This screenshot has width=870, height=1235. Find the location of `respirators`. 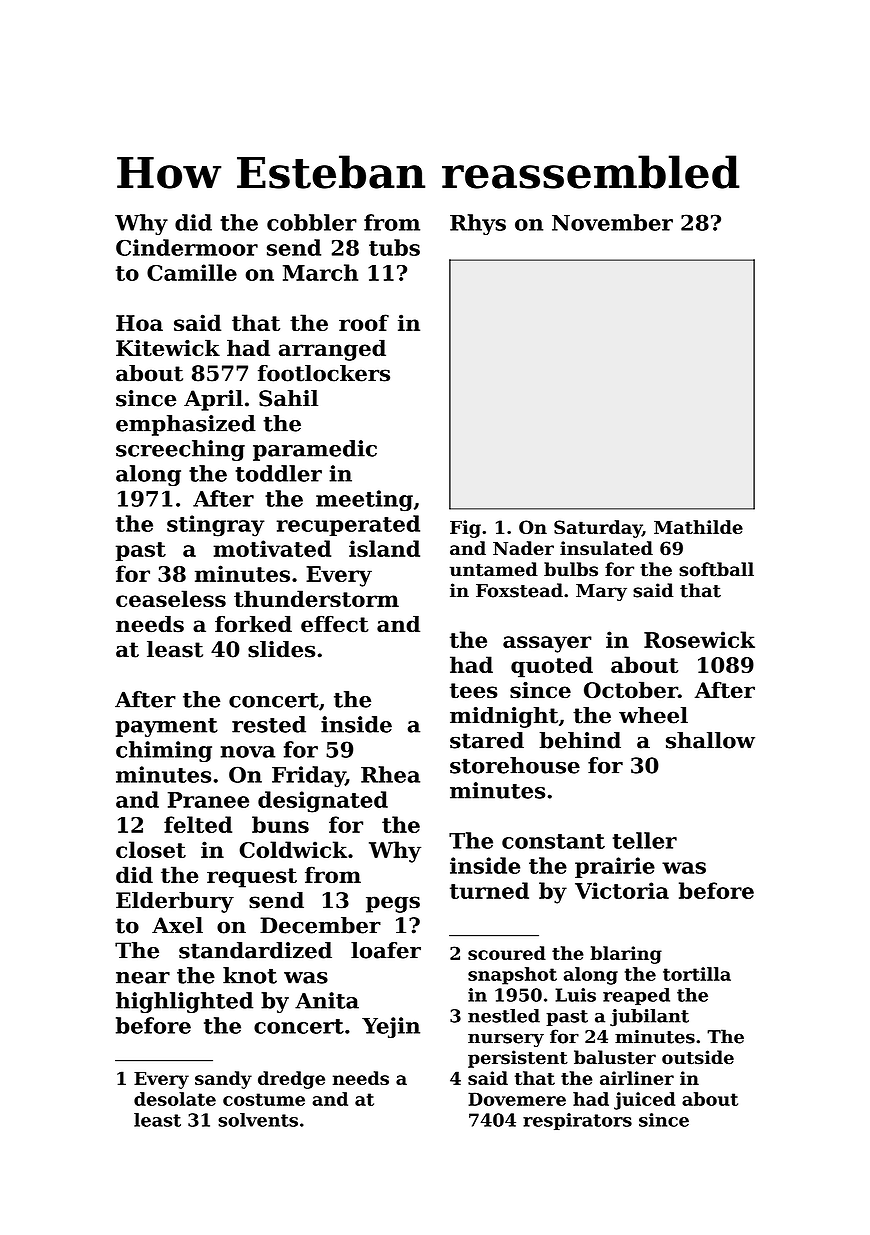

respirators is located at coordinates (577, 1121).
